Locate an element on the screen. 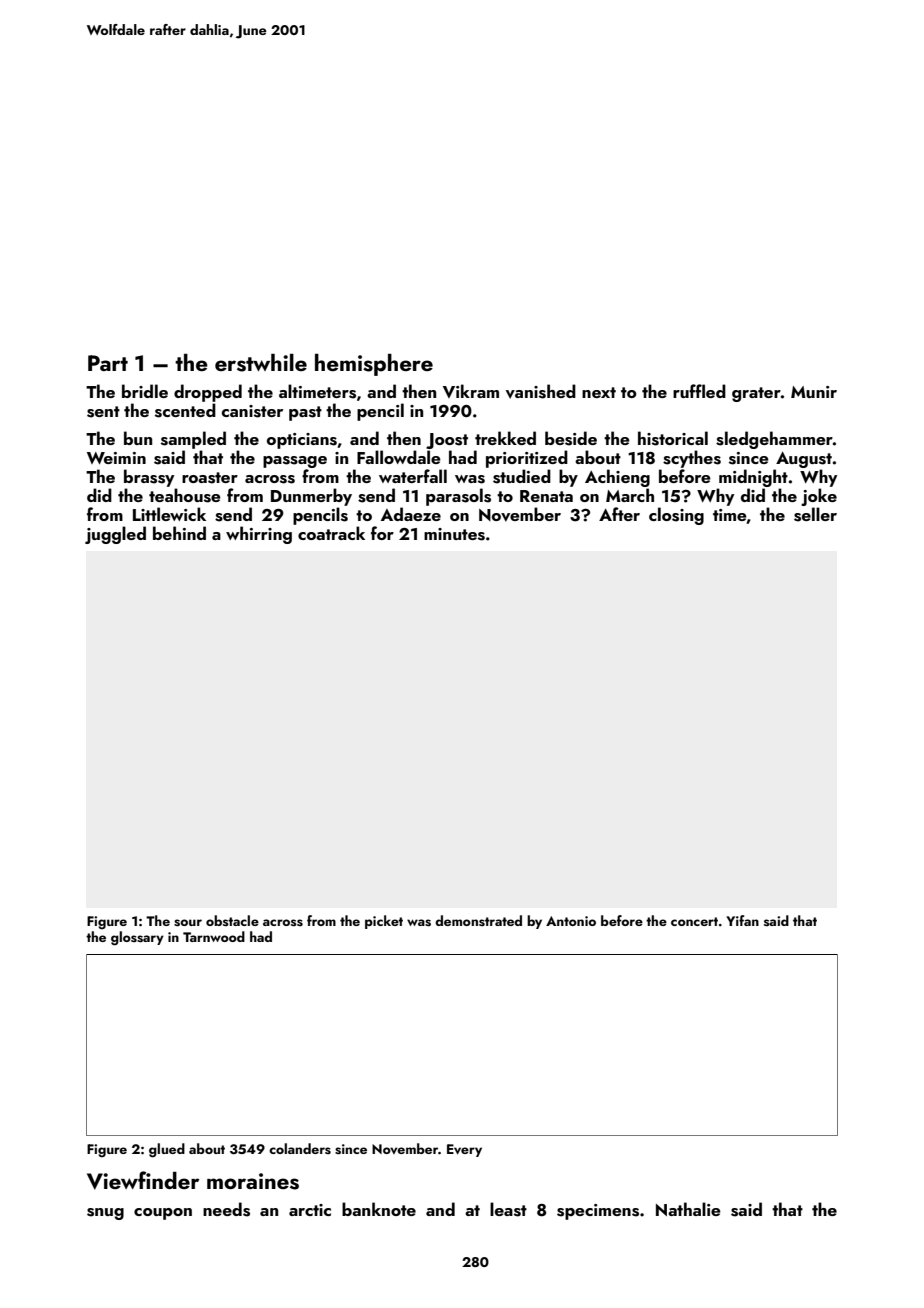 This screenshot has width=924, height=1308. sour is located at coordinates (188, 923).
